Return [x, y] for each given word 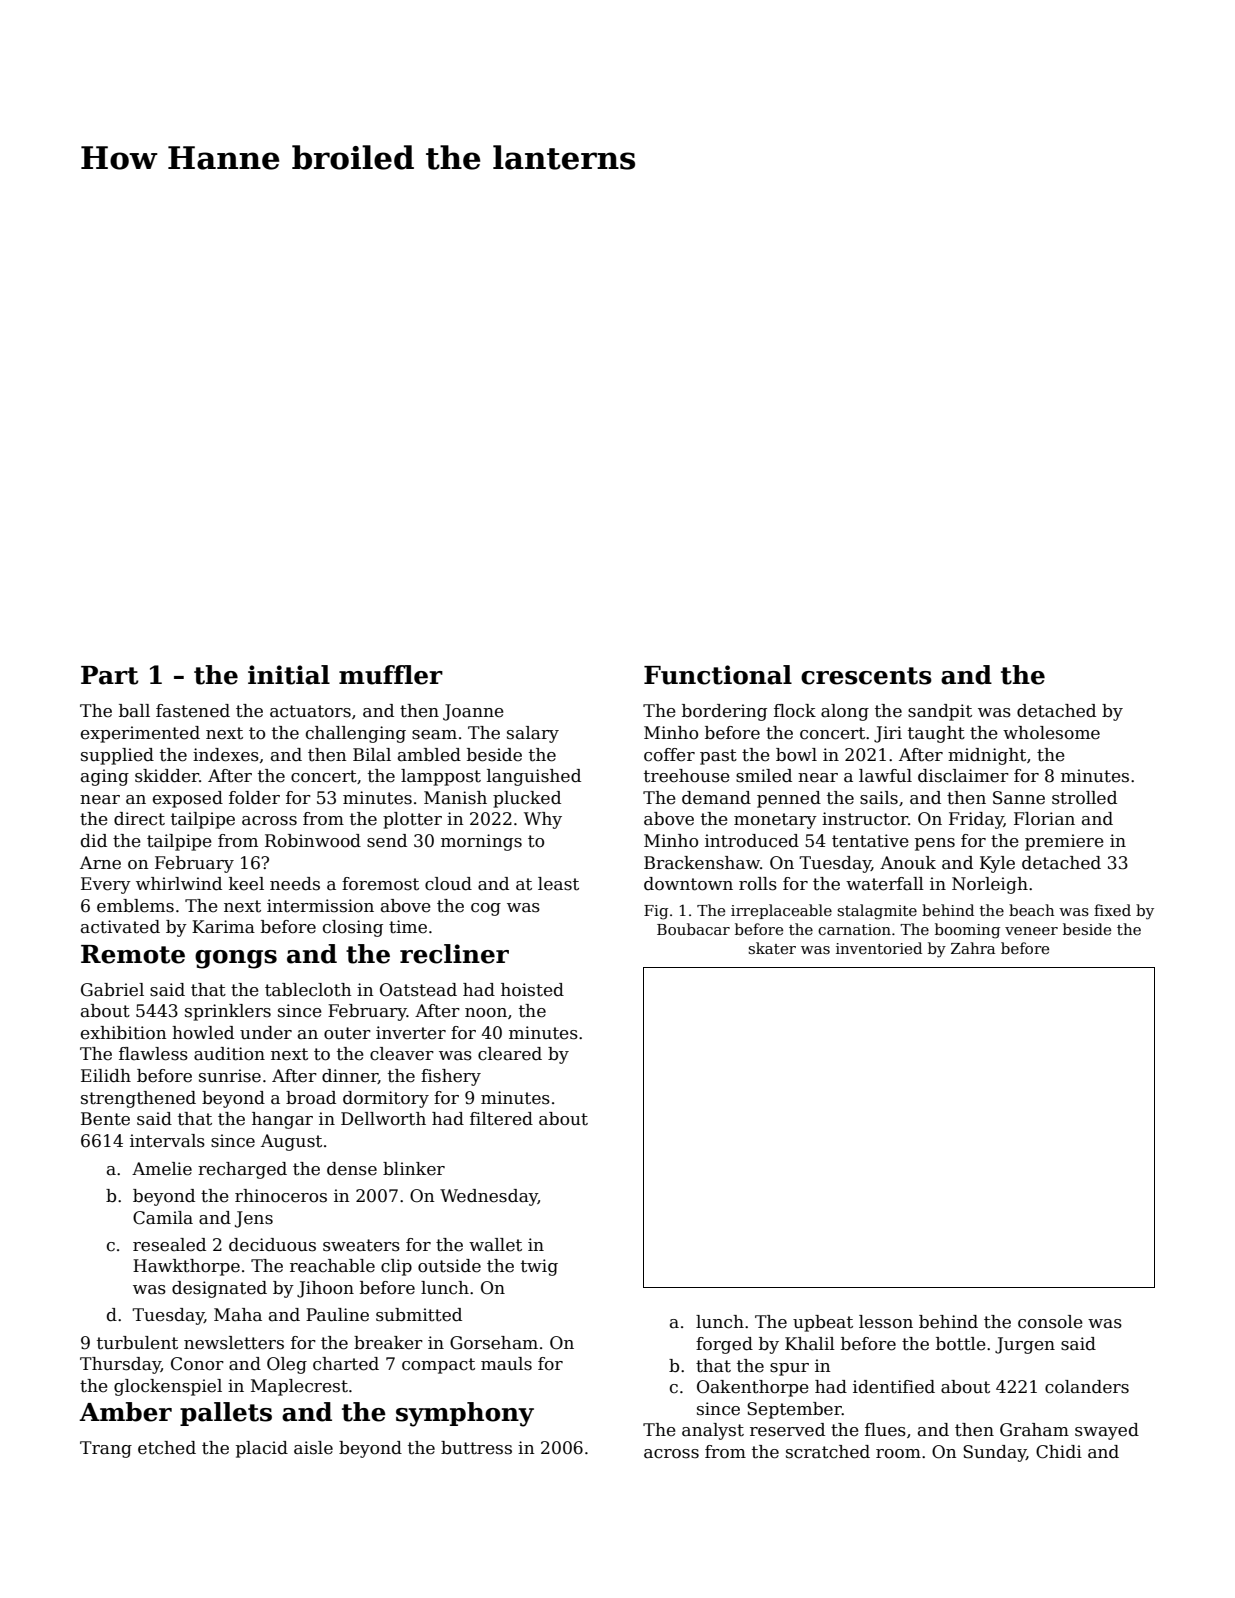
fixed [1112, 910]
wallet [495, 1245]
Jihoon [325, 1289]
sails [879, 798]
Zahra [973, 948]
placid [262, 1449]
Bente [105, 1119]
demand [716, 798]
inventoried [879, 948]
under [266, 1033]
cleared [510, 1054]
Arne [100, 863]
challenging [356, 734]
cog [486, 909]
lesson [886, 1322]
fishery [451, 1077]
